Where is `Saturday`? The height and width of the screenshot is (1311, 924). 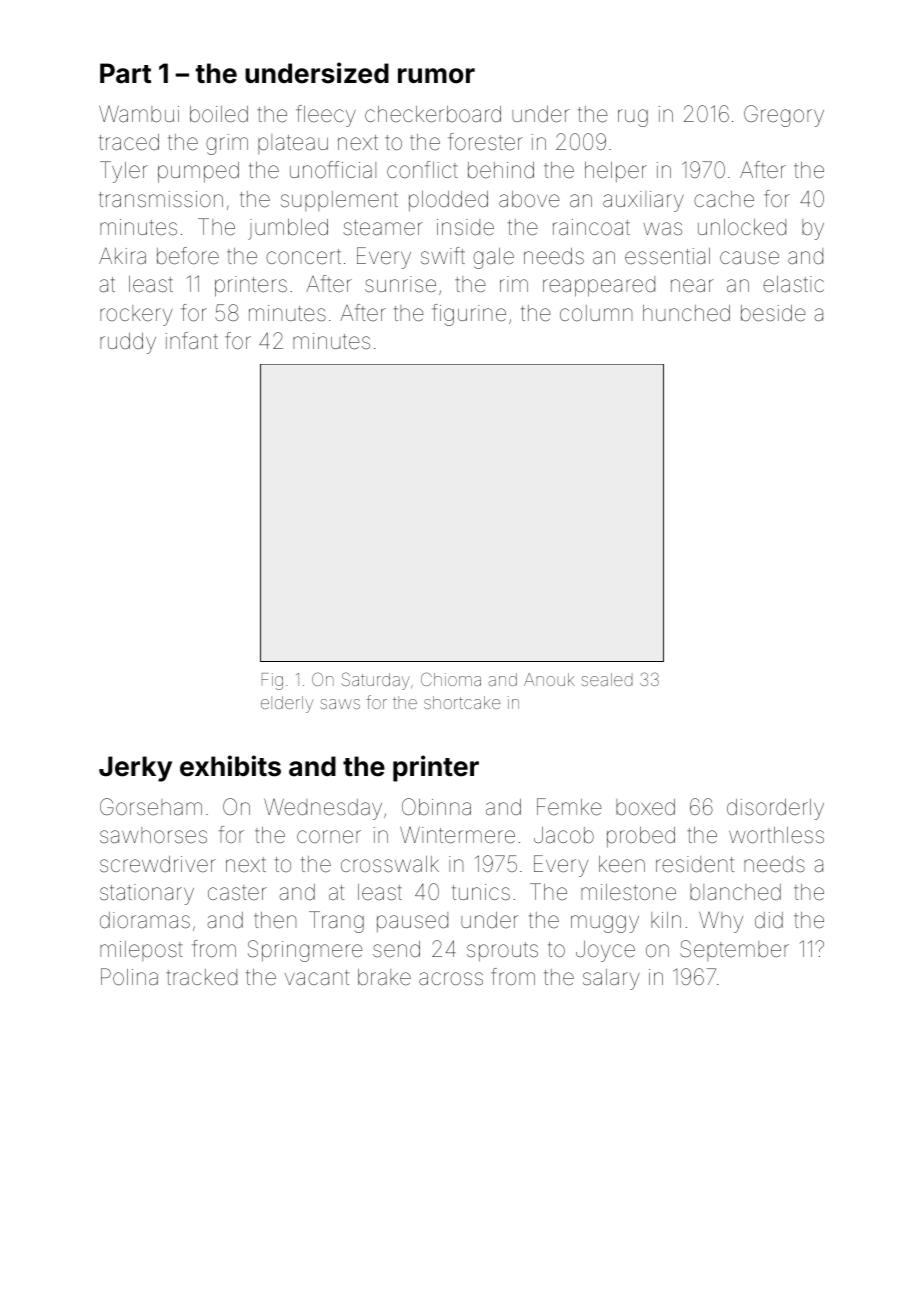
Saturday is located at coordinates (375, 681).
